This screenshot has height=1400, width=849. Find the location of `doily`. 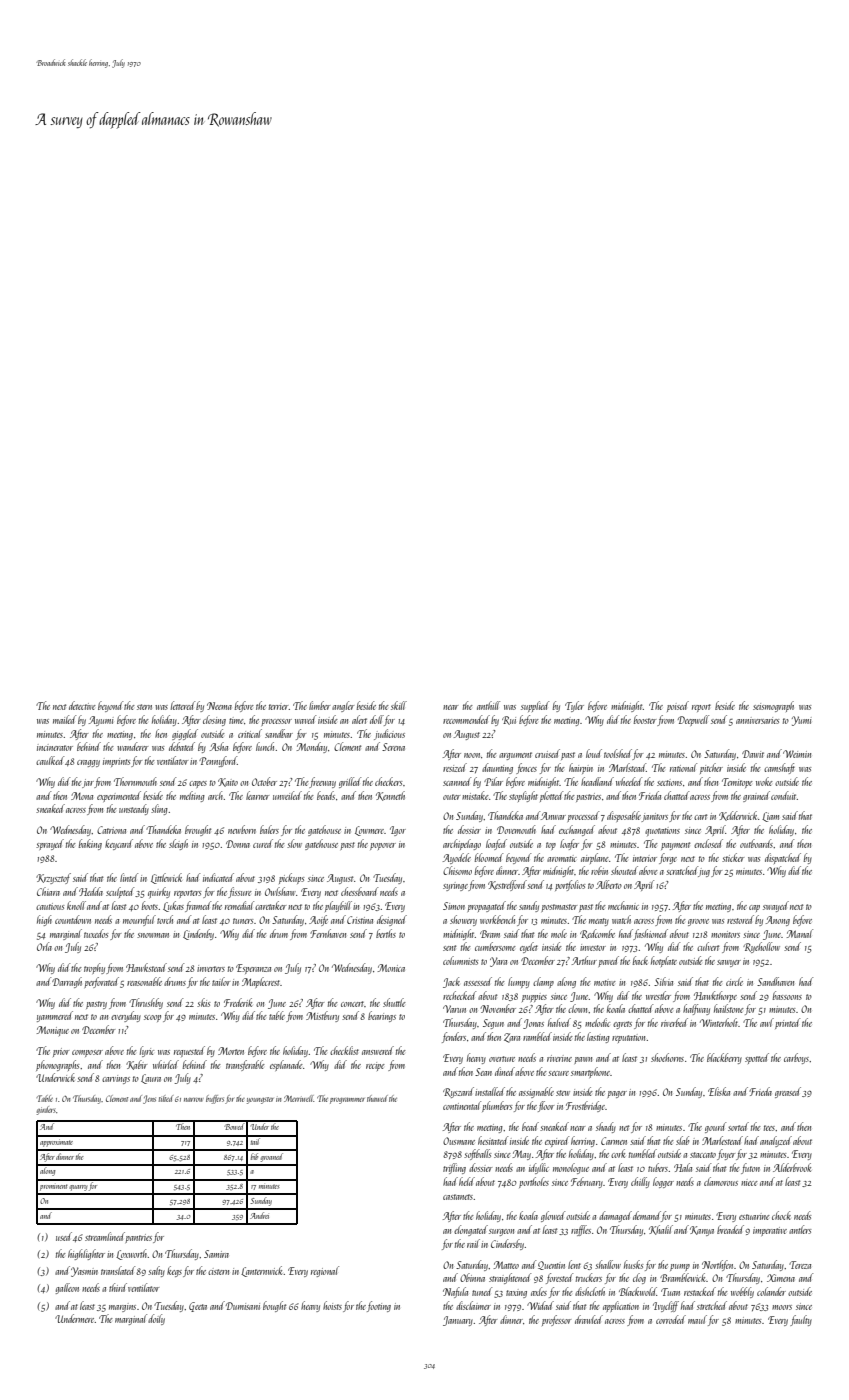

doily is located at coordinates (156, 1319).
